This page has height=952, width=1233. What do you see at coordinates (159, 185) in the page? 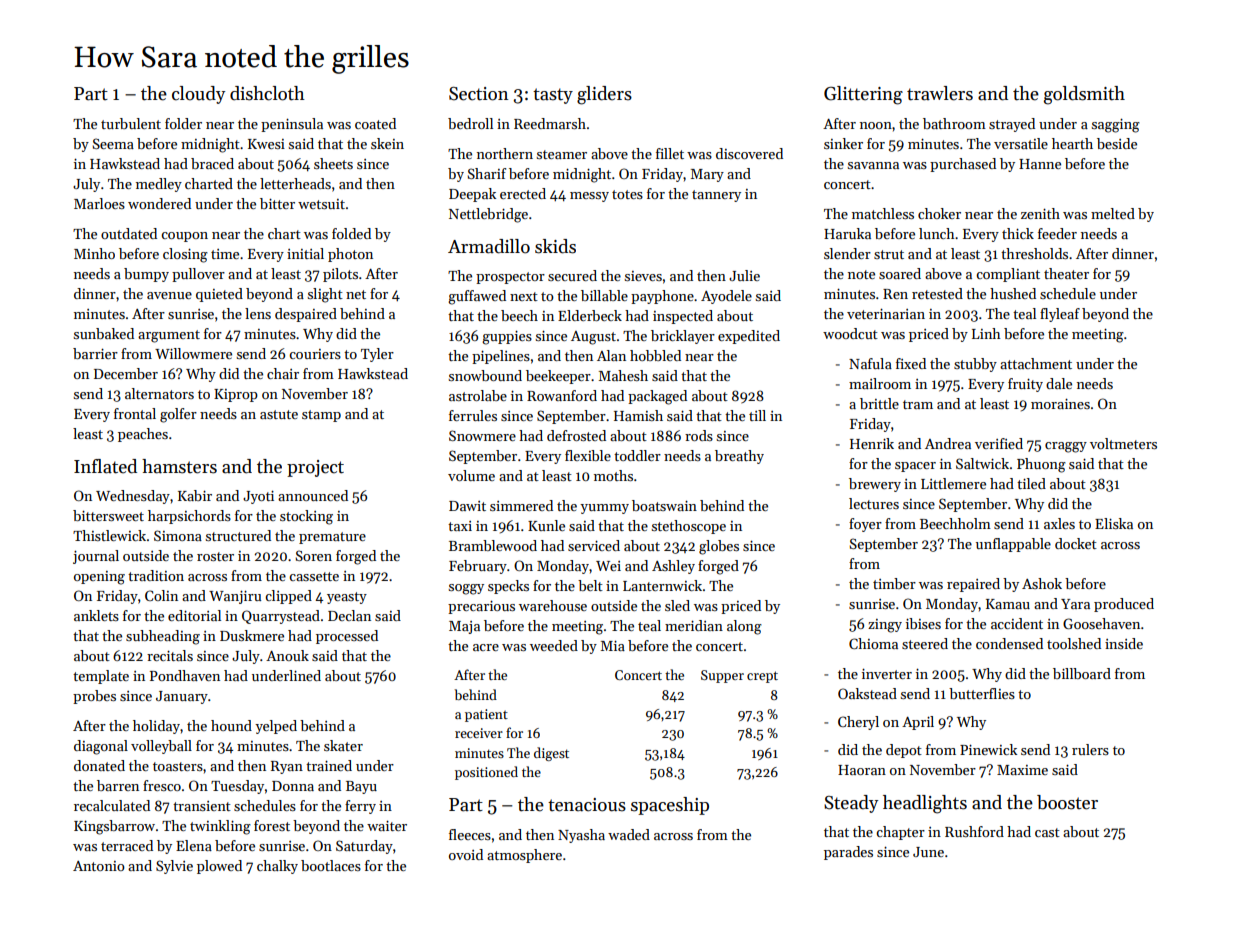
I see `medley` at bounding box center [159, 185].
